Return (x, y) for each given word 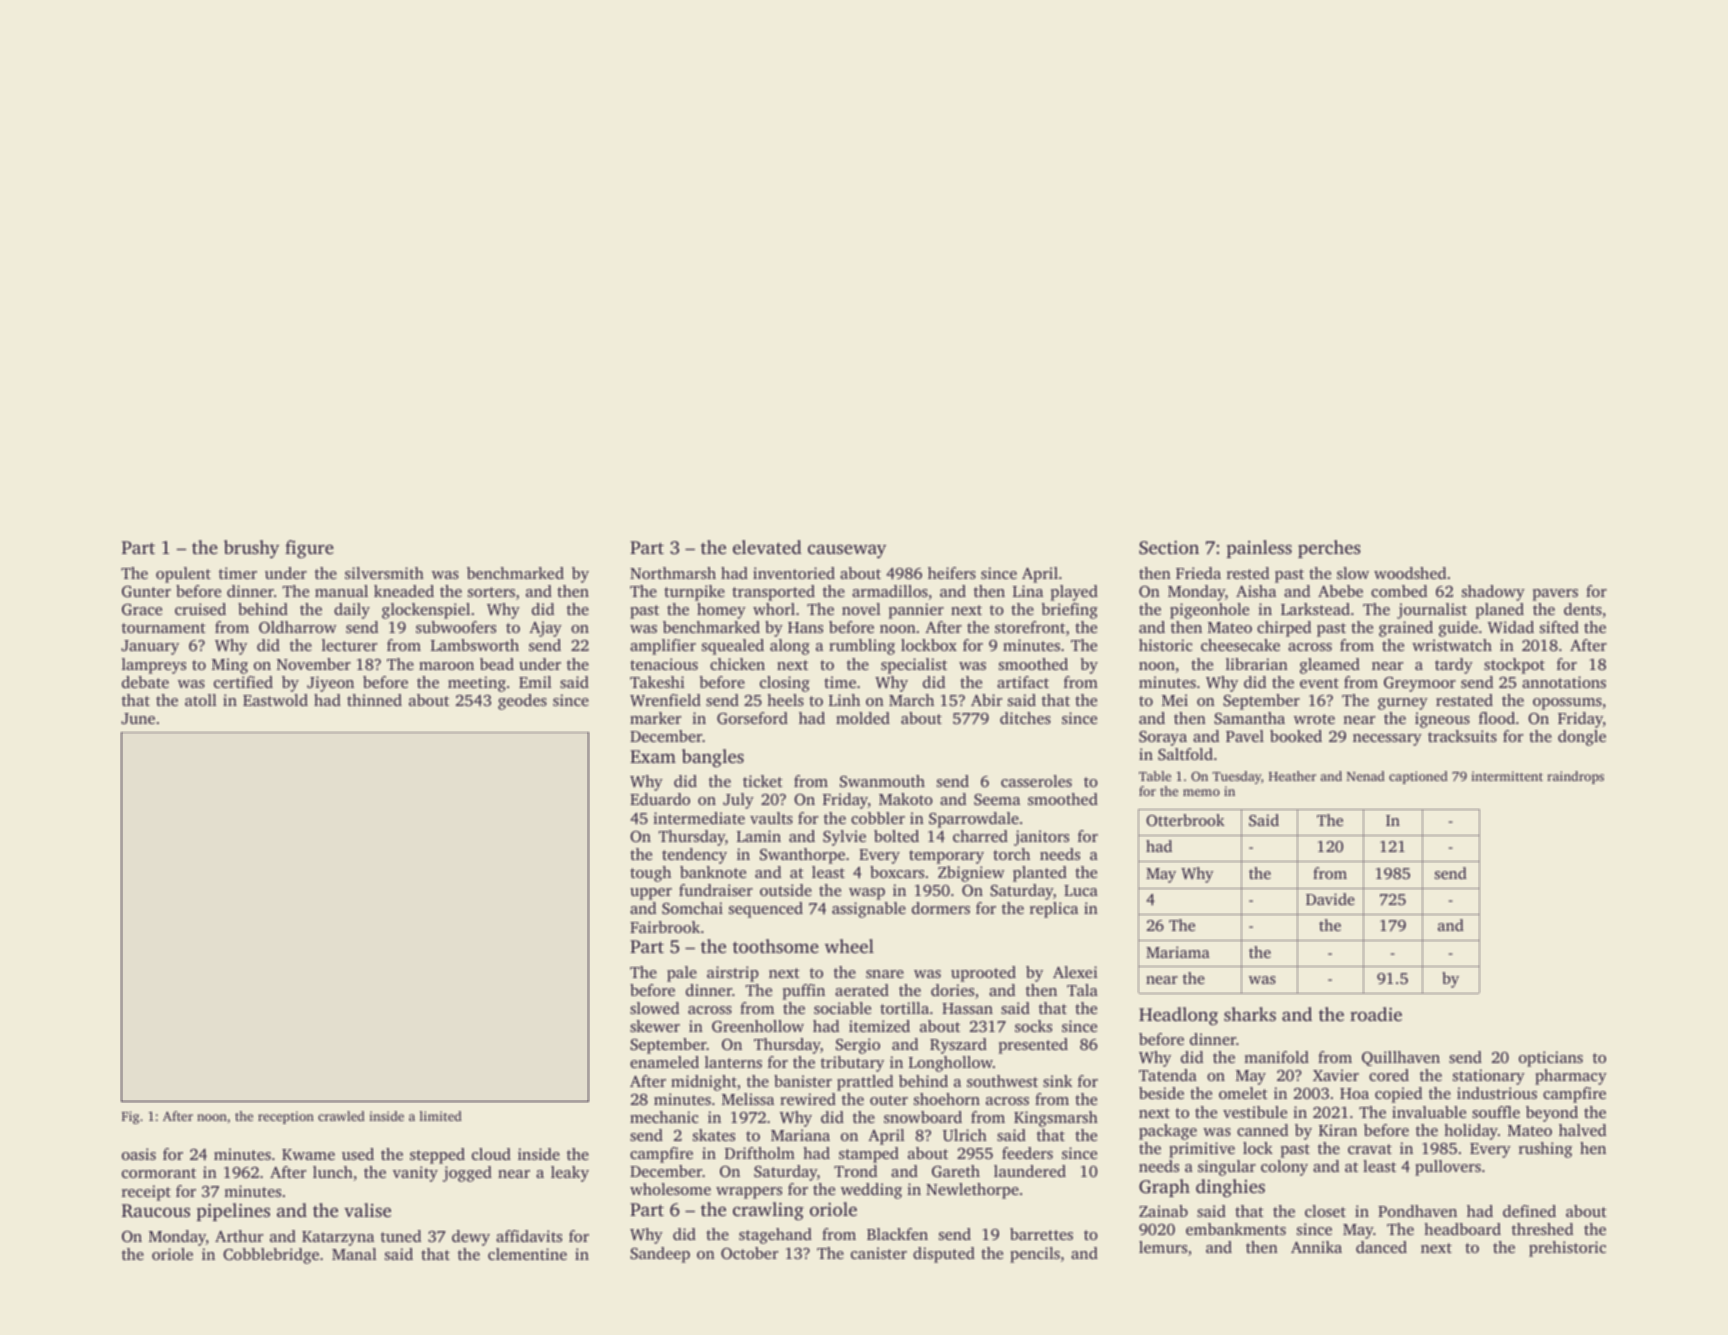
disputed (944, 1255)
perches (1329, 549)
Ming (230, 666)
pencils (1035, 1255)
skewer (655, 1026)
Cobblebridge (271, 1256)
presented (1033, 1046)
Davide (1330, 899)
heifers (952, 573)
